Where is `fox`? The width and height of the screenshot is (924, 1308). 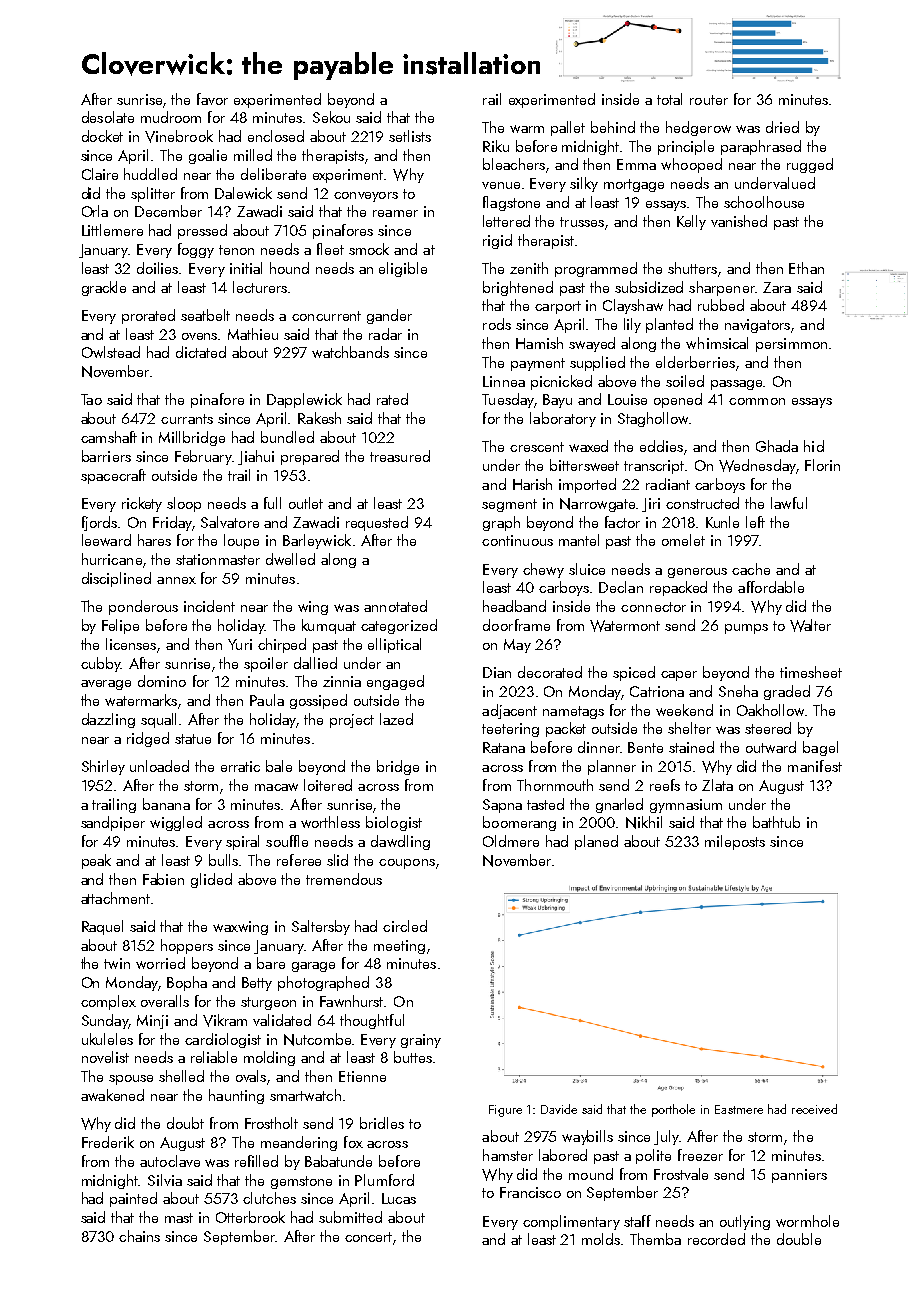
fox is located at coordinates (353, 1142).
